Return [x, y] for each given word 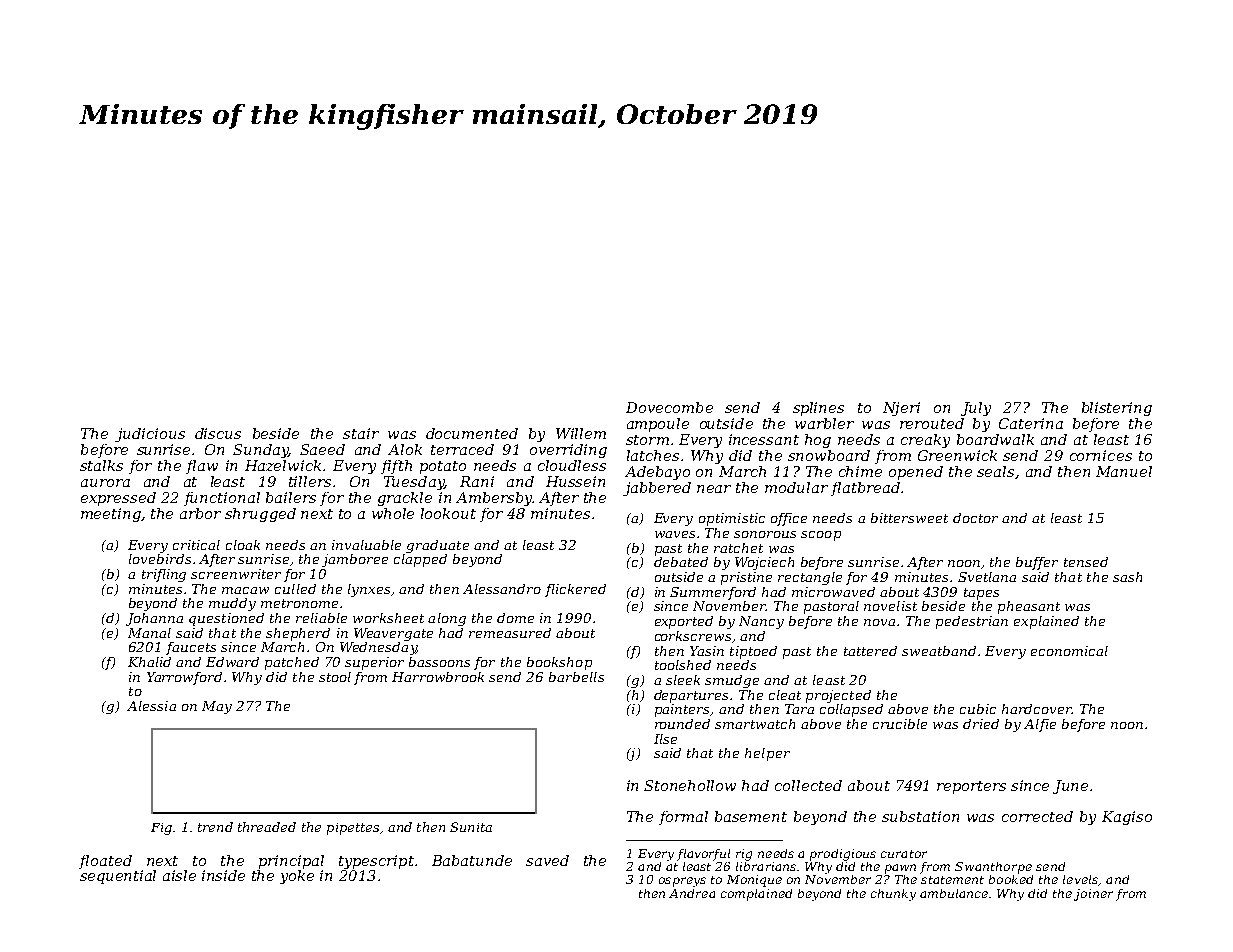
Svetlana [987, 577]
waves [675, 534]
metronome [299, 603]
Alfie [1040, 725]
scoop [821, 536]
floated [105, 862]
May [217, 707]
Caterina [1031, 423]
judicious [150, 435]
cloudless [572, 465]
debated [681, 562]
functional [222, 499]
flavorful [703, 855]
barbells [576, 677]
